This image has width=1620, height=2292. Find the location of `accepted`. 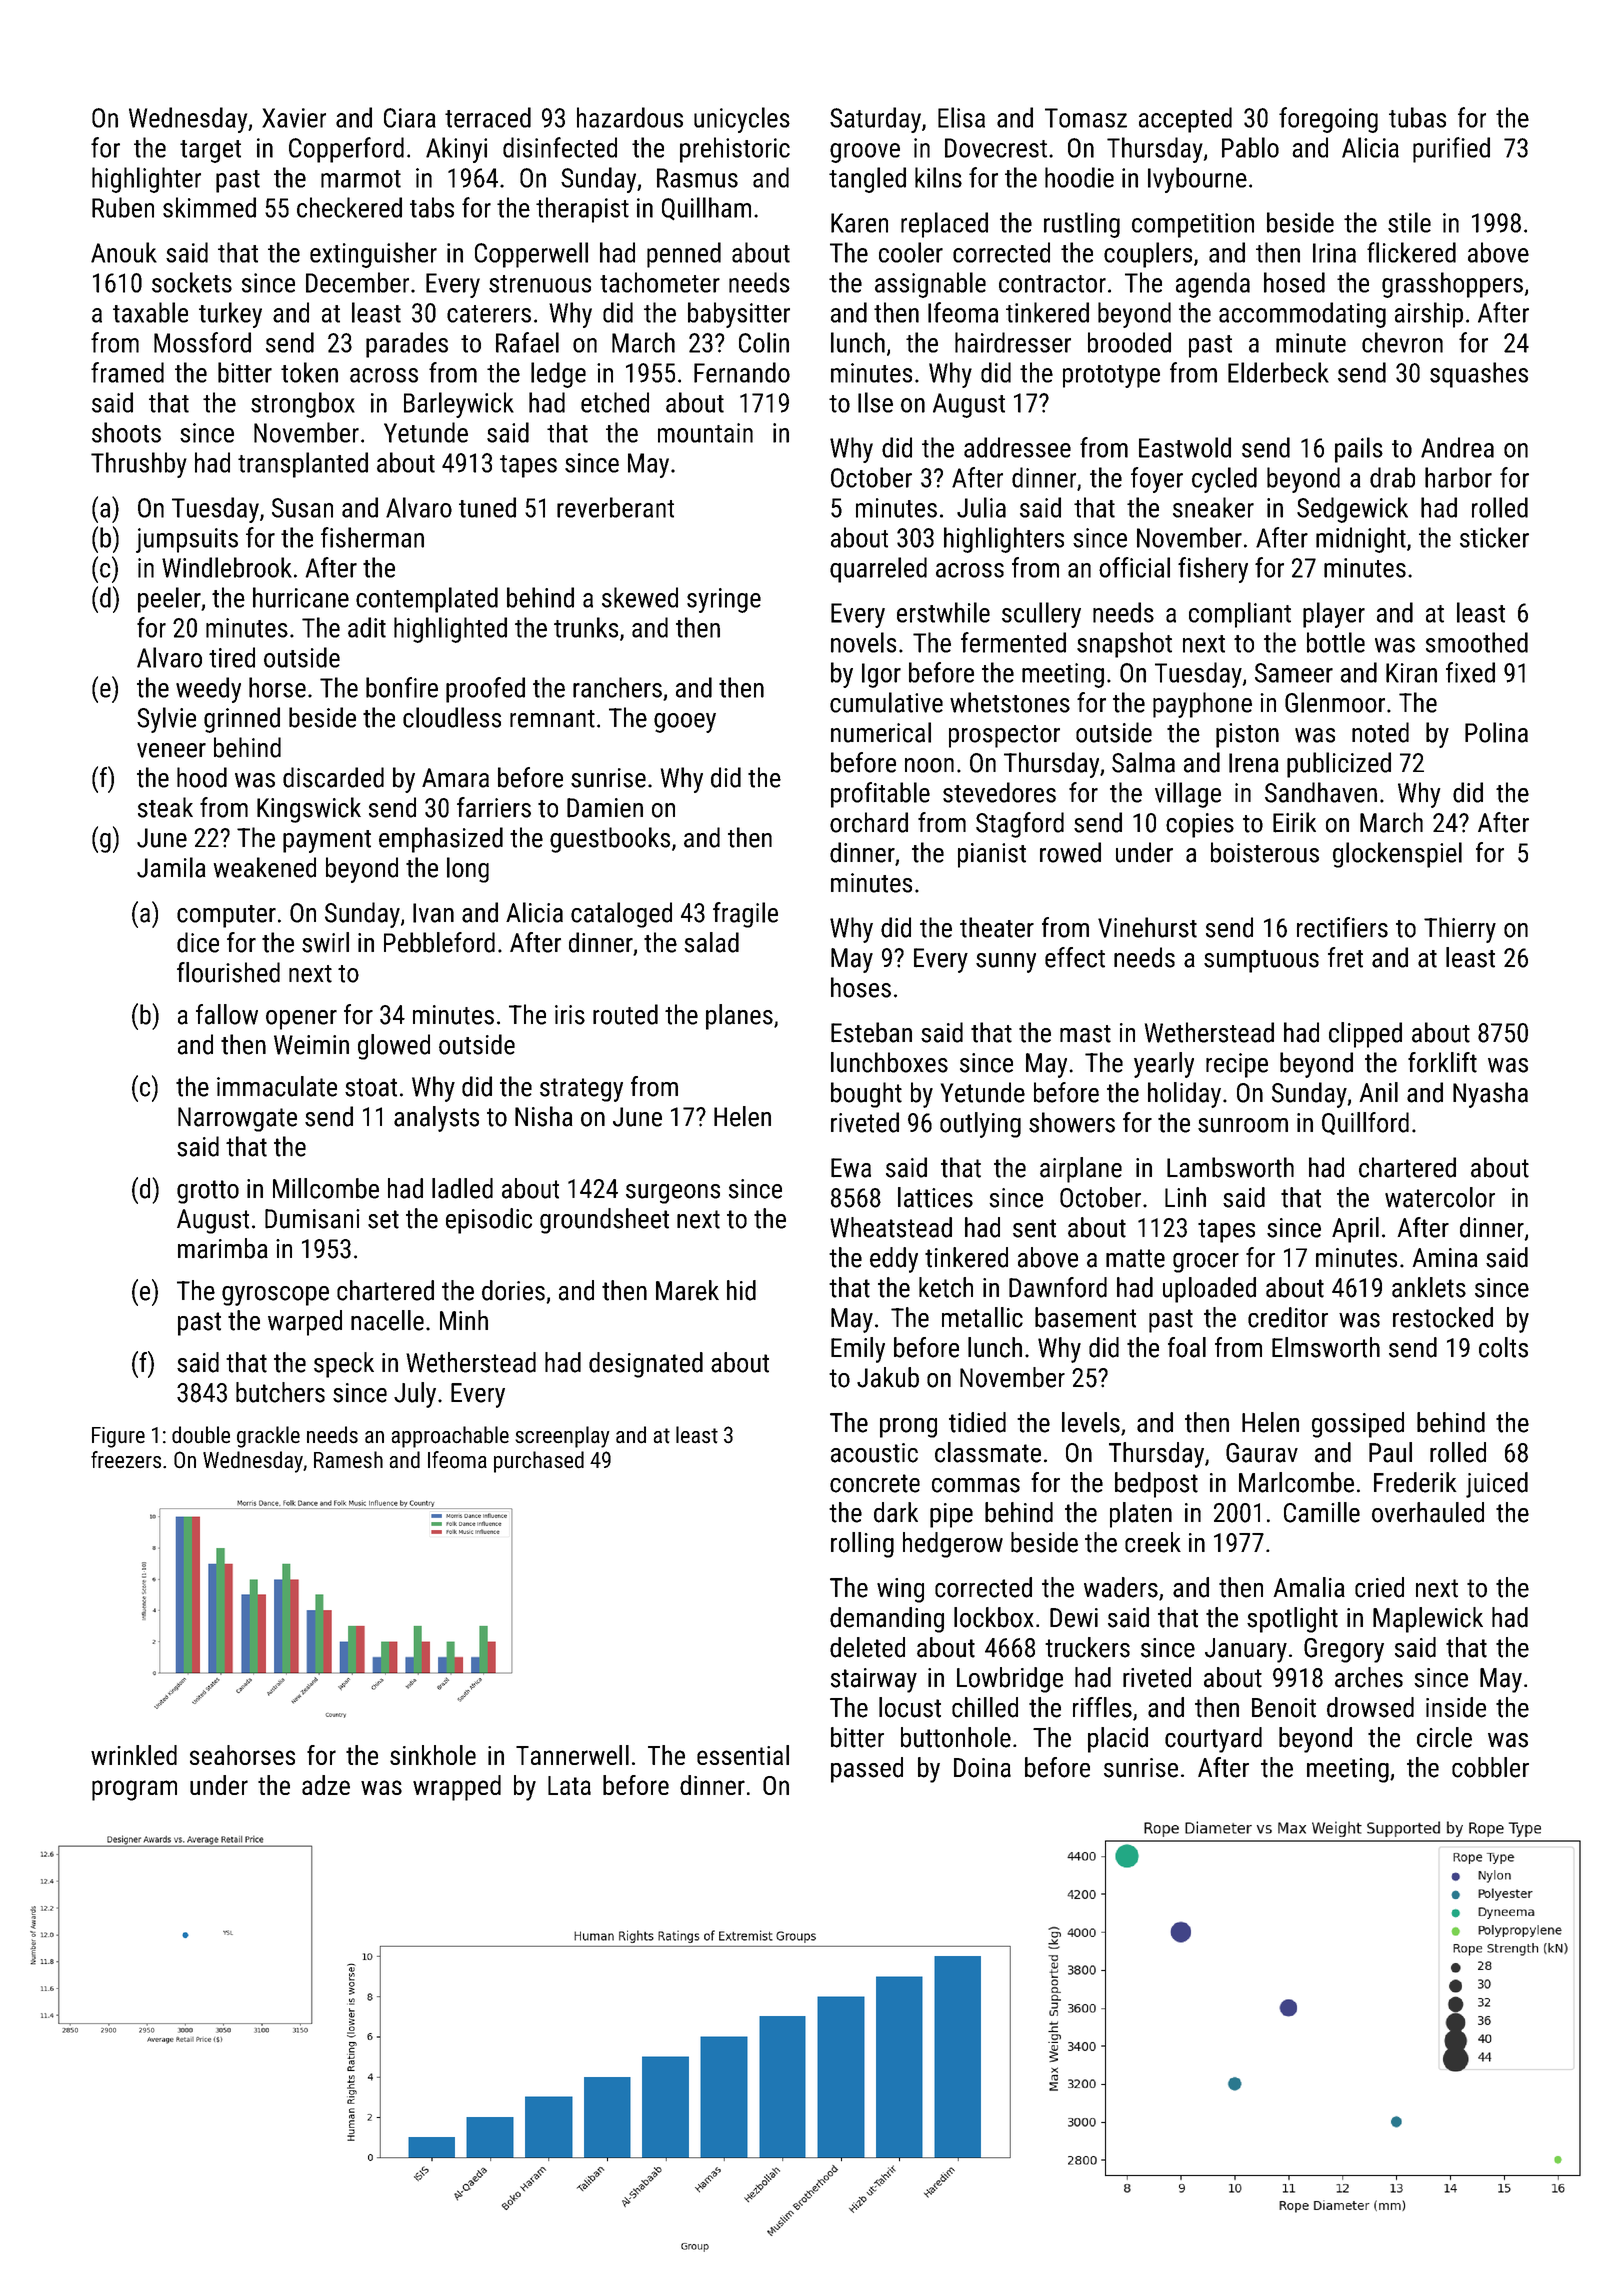

accepted is located at coordinates (1185, 120).
